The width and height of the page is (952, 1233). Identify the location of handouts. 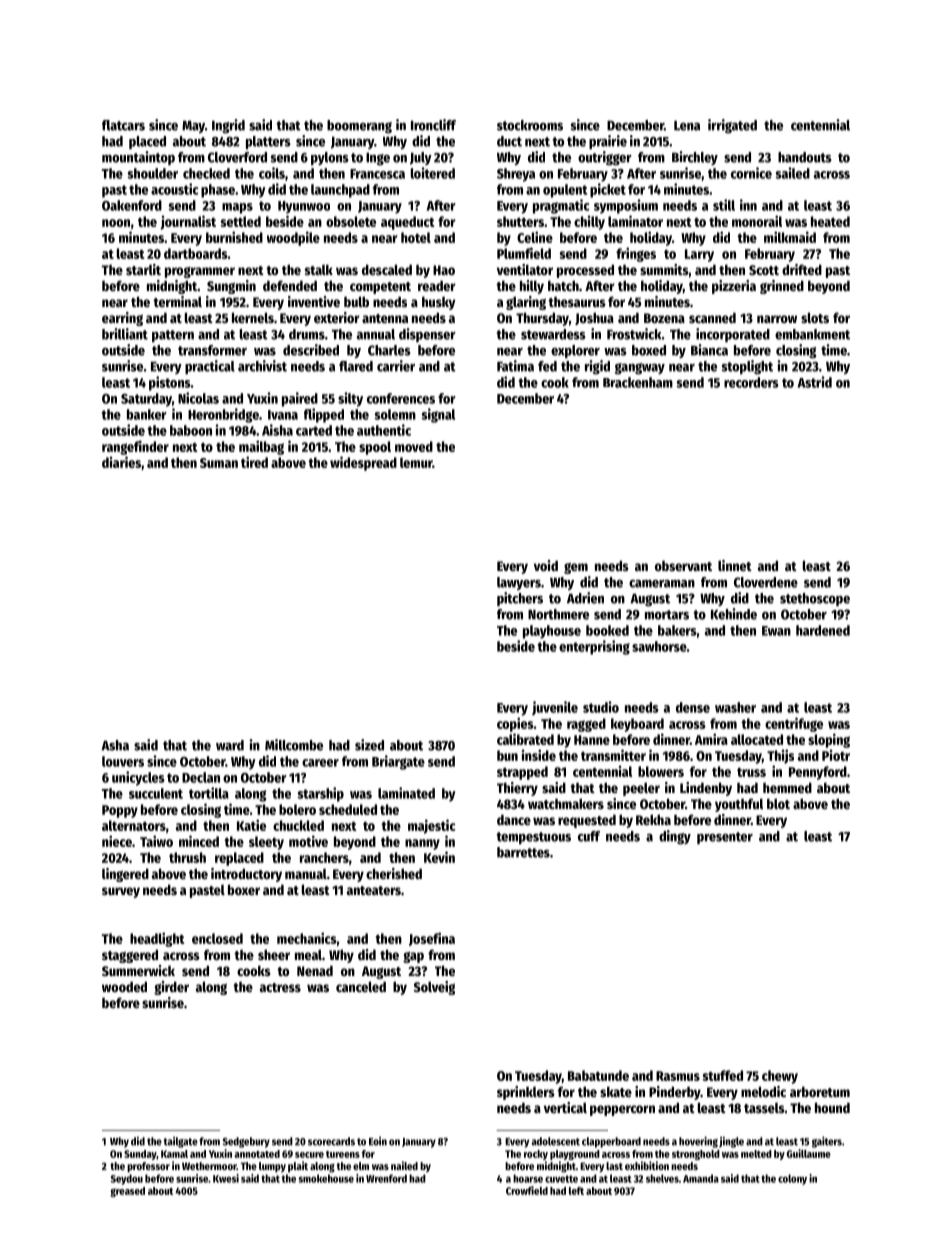
(805, 157).
